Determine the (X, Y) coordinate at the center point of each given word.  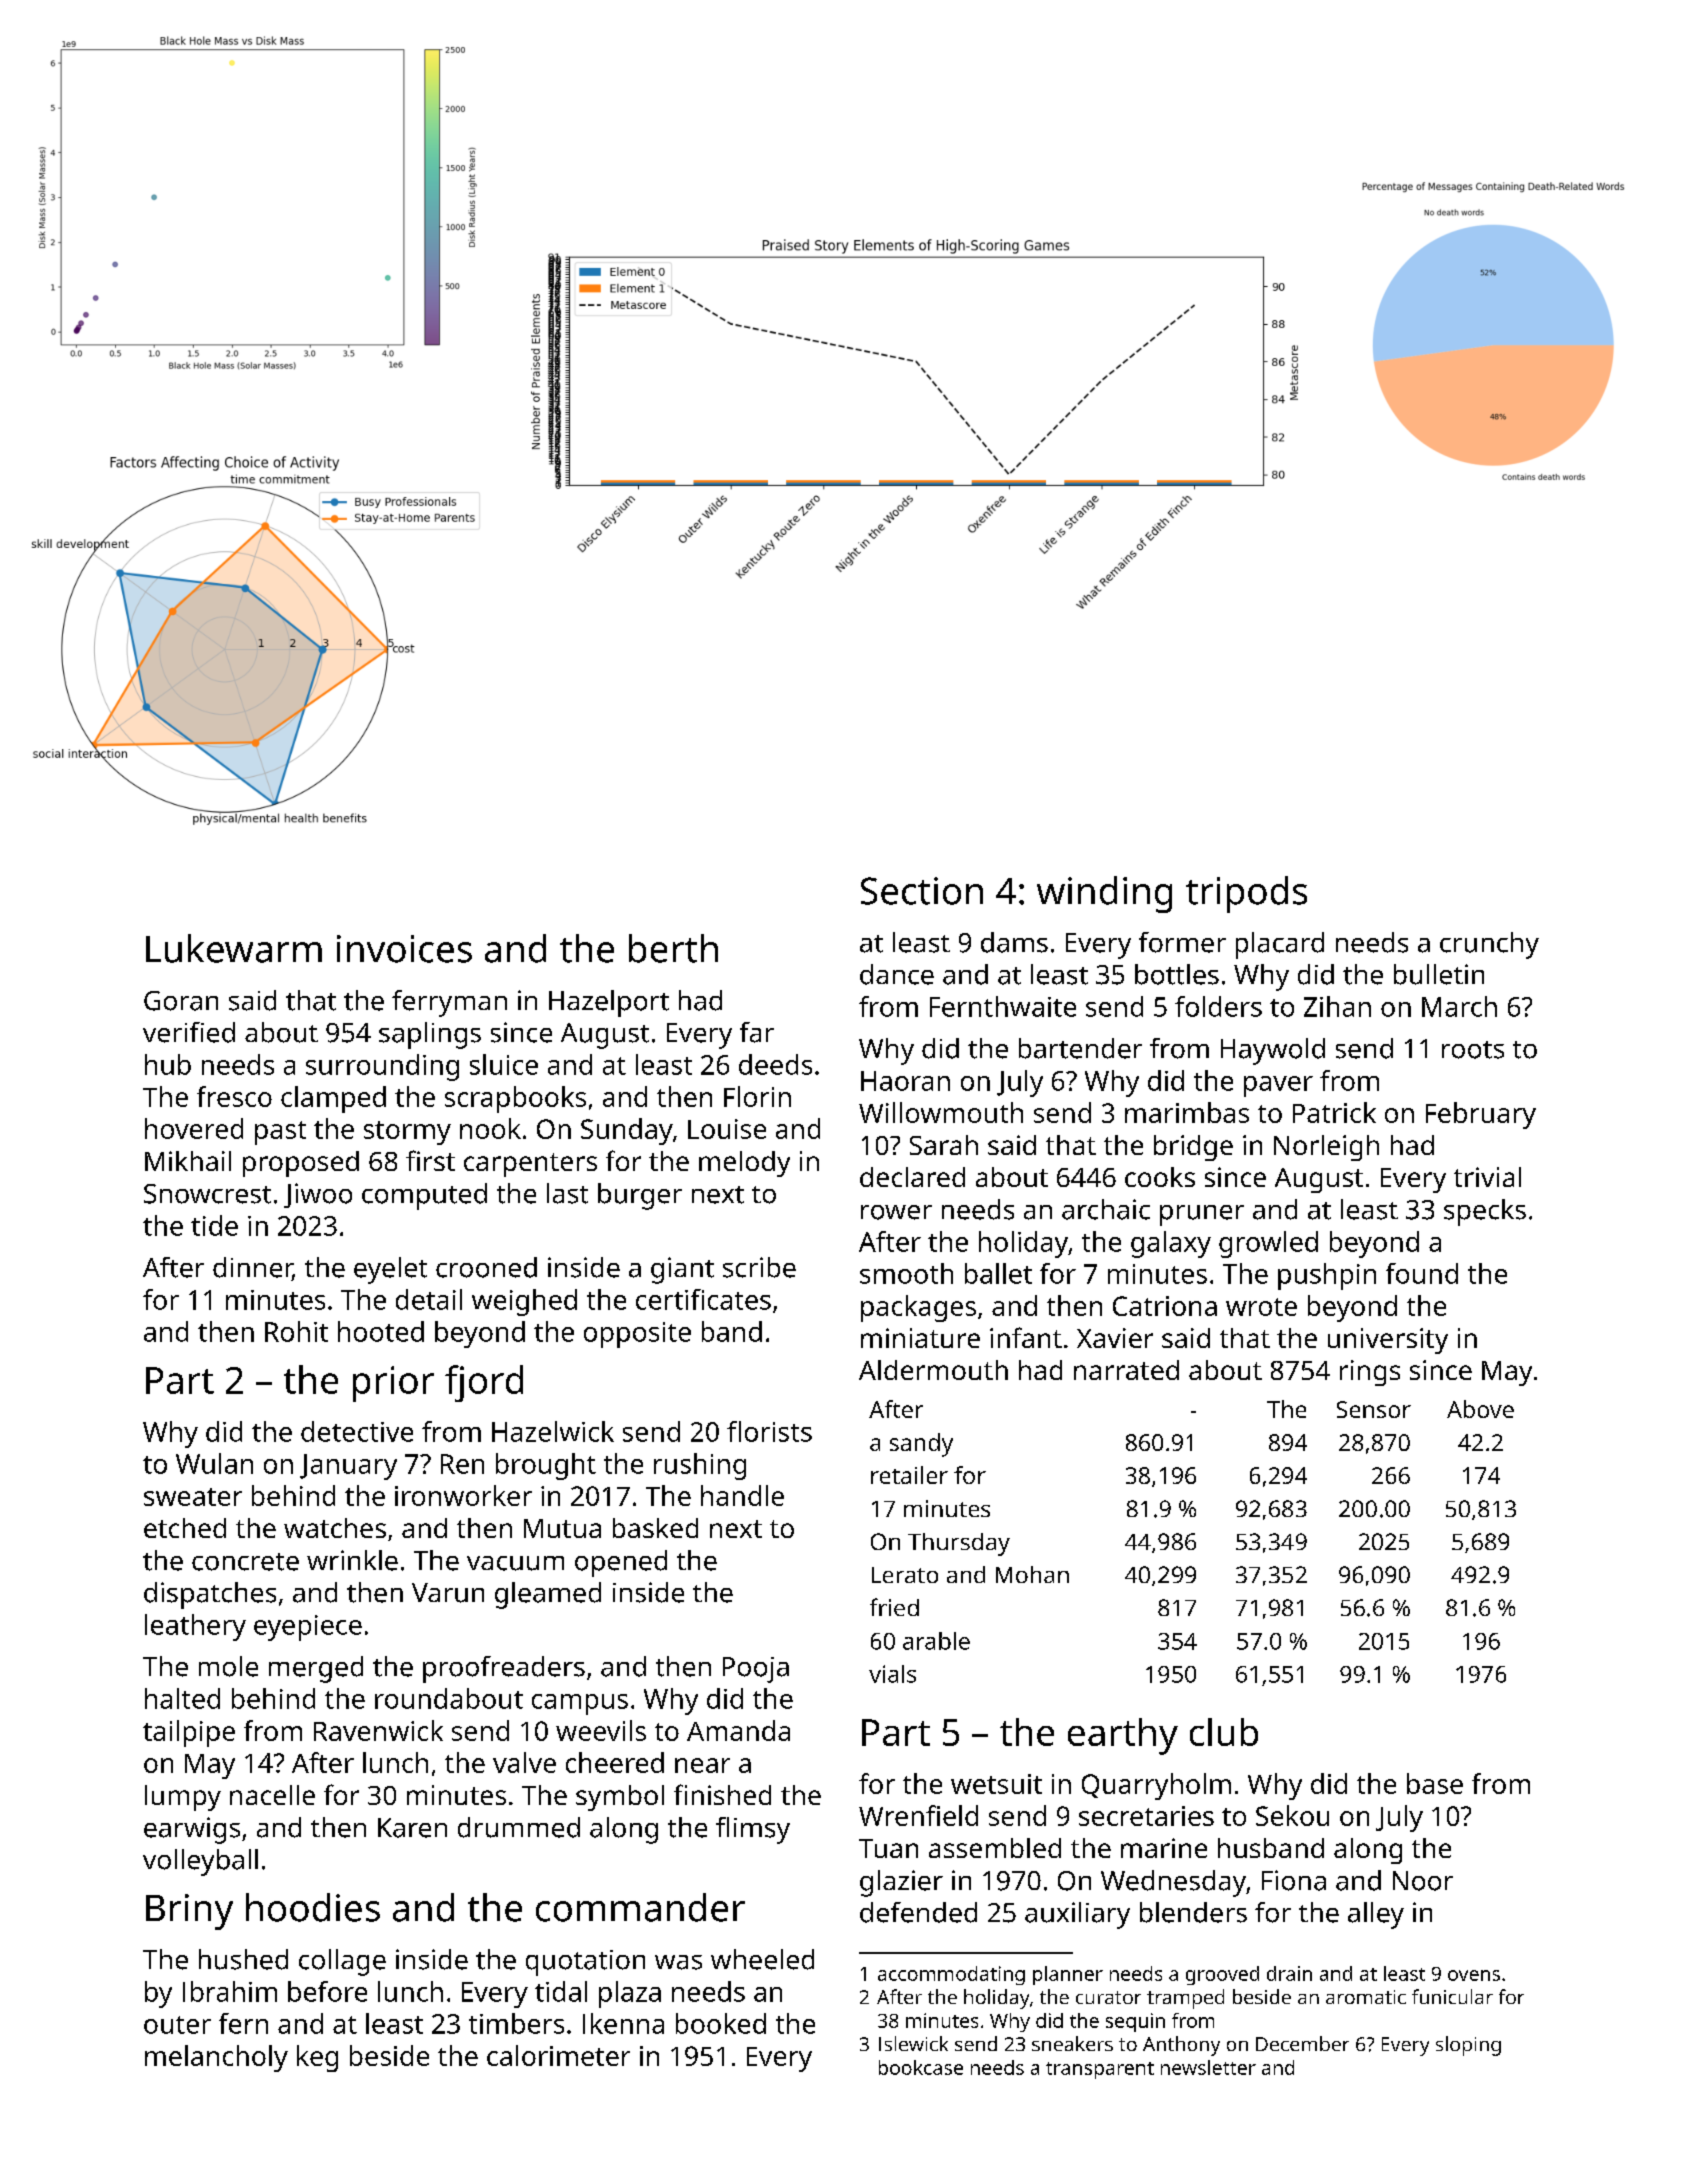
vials (892, 1674)
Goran (181, 1001)
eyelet (390, 1270)
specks (1485, 1212)
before (327, 1991)
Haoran (905, 1081)
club (1224, 1732)
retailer (909, 1475)
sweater (193, 1497)
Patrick (1334, 1112)
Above (1480, 1409)
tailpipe (189, 1733)
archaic (1106, 1209)
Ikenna (623, 2023)
